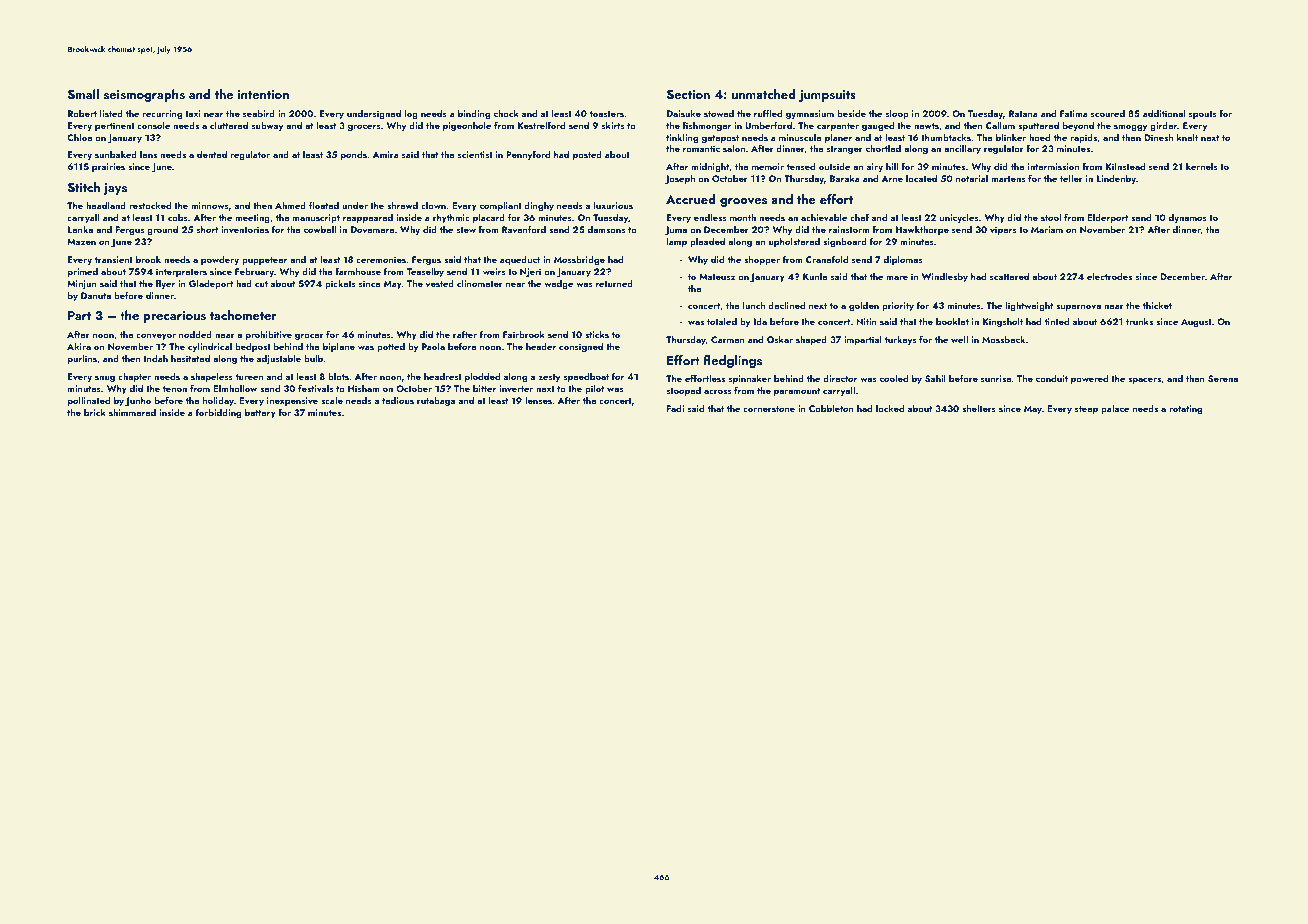 This screenshot has height=924, width=1308. I want to click on February, so click(254, 272).
